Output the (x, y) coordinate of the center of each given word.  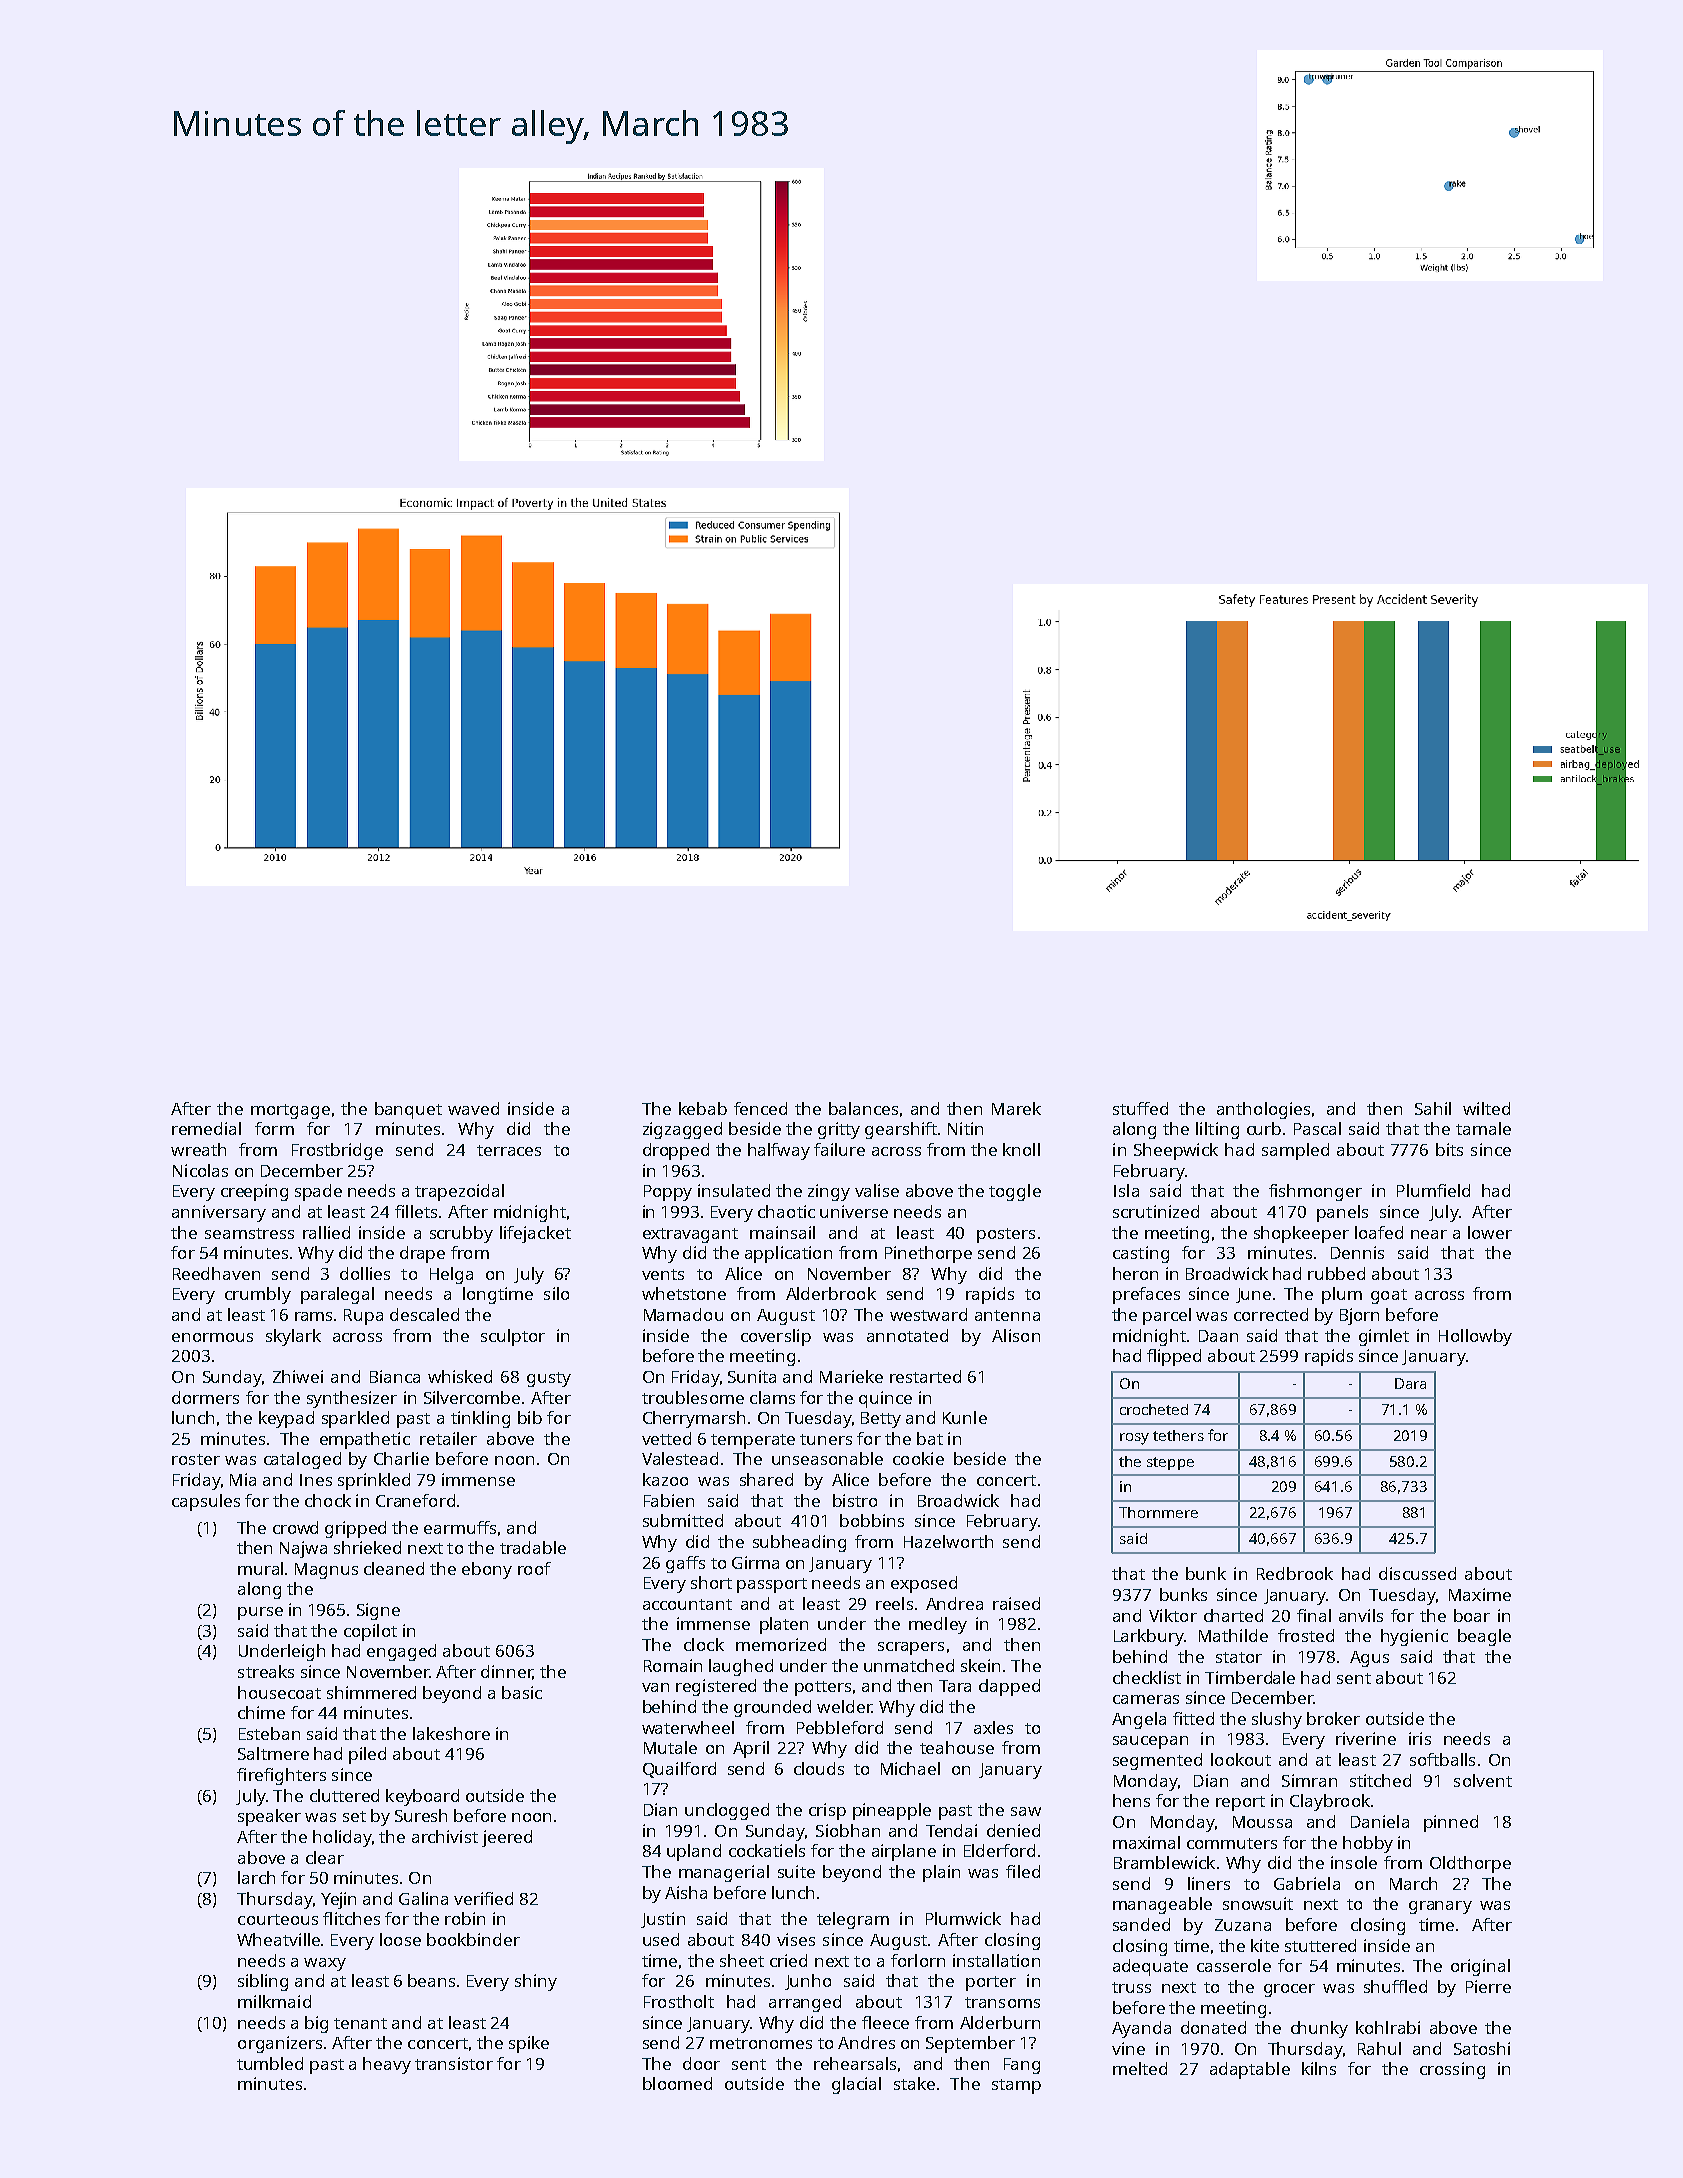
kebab (703, 1108)
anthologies (1263, 1110)
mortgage (290, 1111)
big (316, 2024)
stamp (1016, 2086)
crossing (1452, 2070)
